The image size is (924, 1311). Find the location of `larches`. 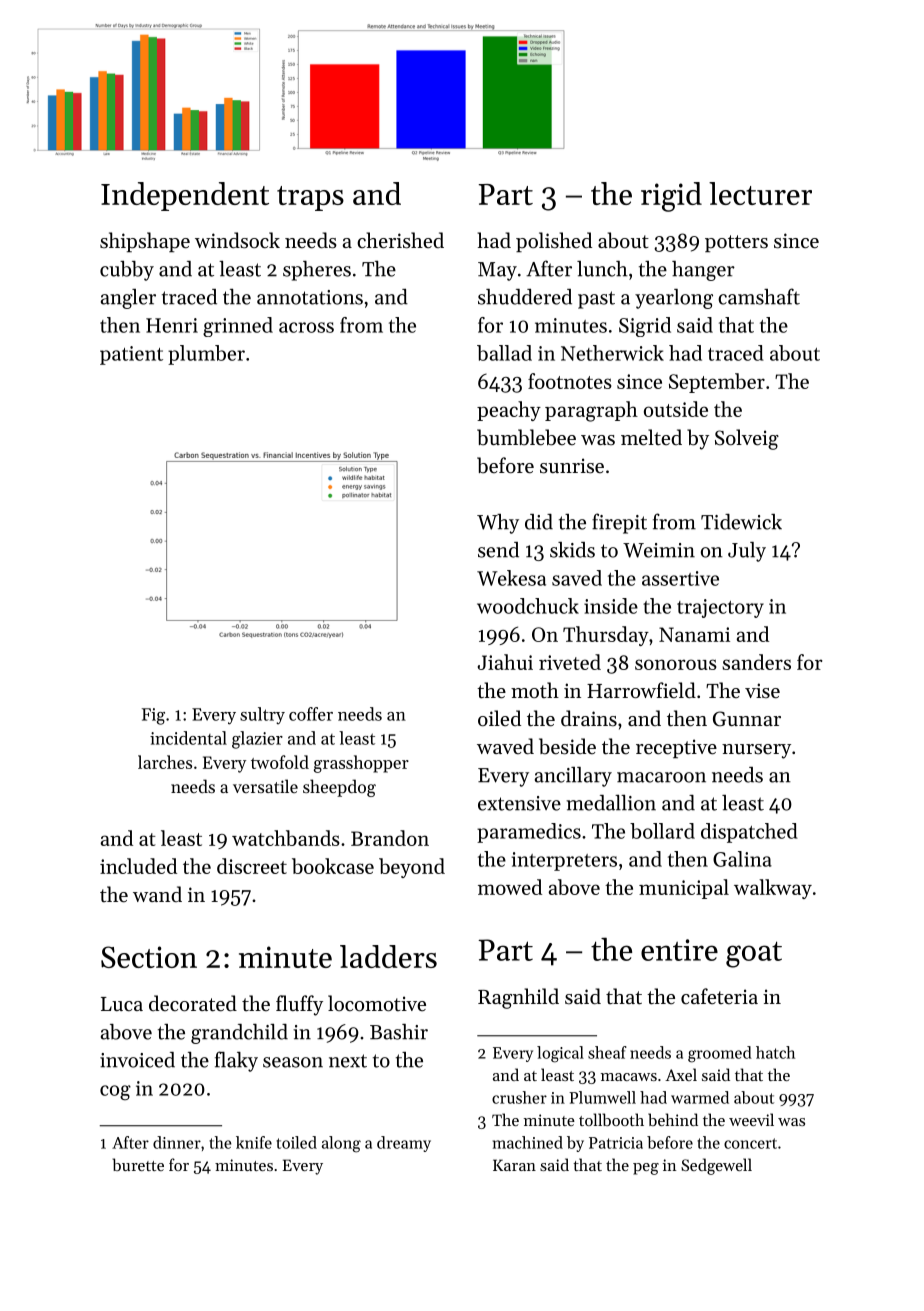

larches is located at coordinates (165, 762).
